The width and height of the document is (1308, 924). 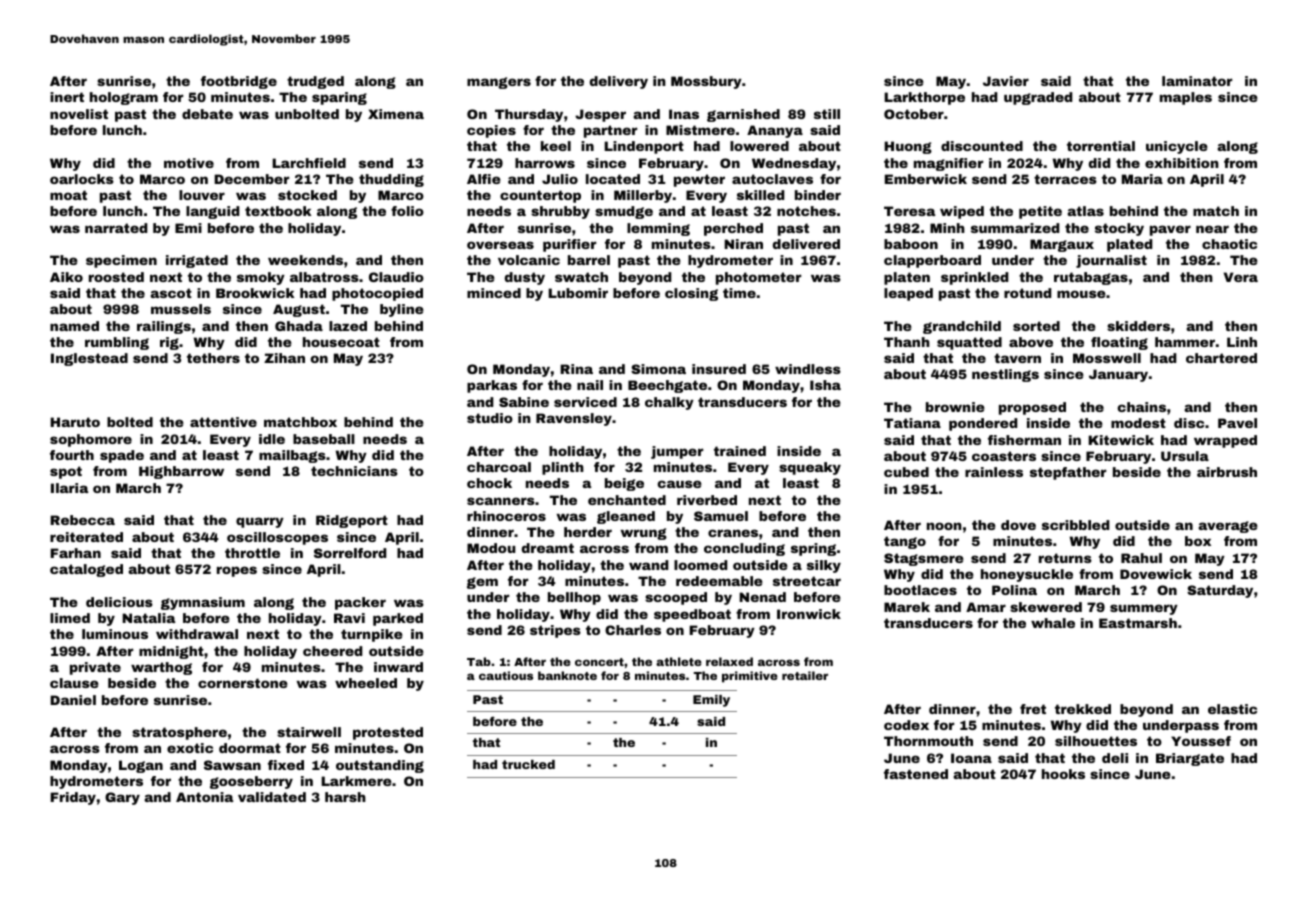 What do you see at coordinates (345, 797) in the document?
I see `harsh` at bounding box center [345, 797].
